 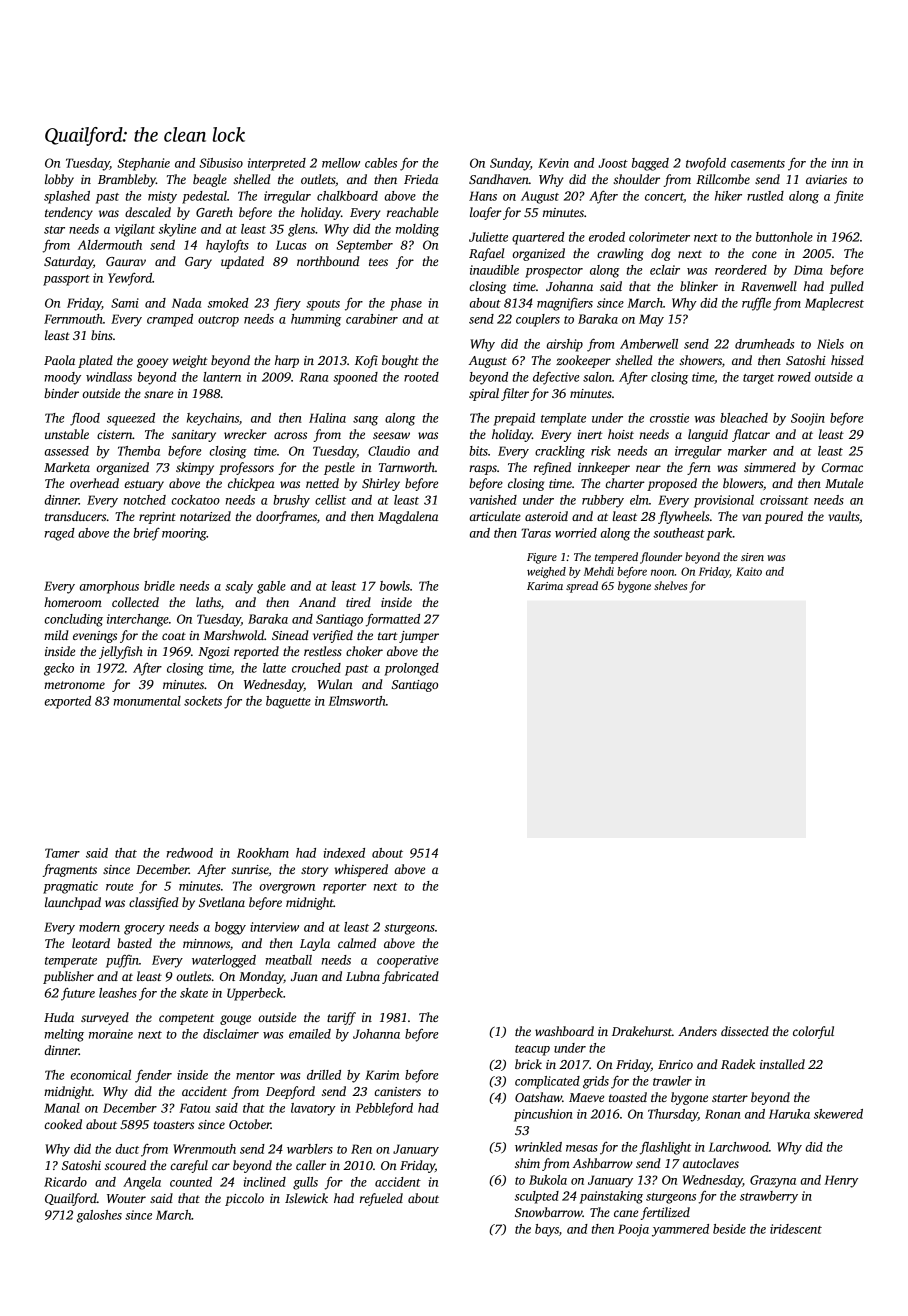 What do you see at coordinates (679, 533) in the screenshot?
I see `southeast` at bounding box center [679, 533].
